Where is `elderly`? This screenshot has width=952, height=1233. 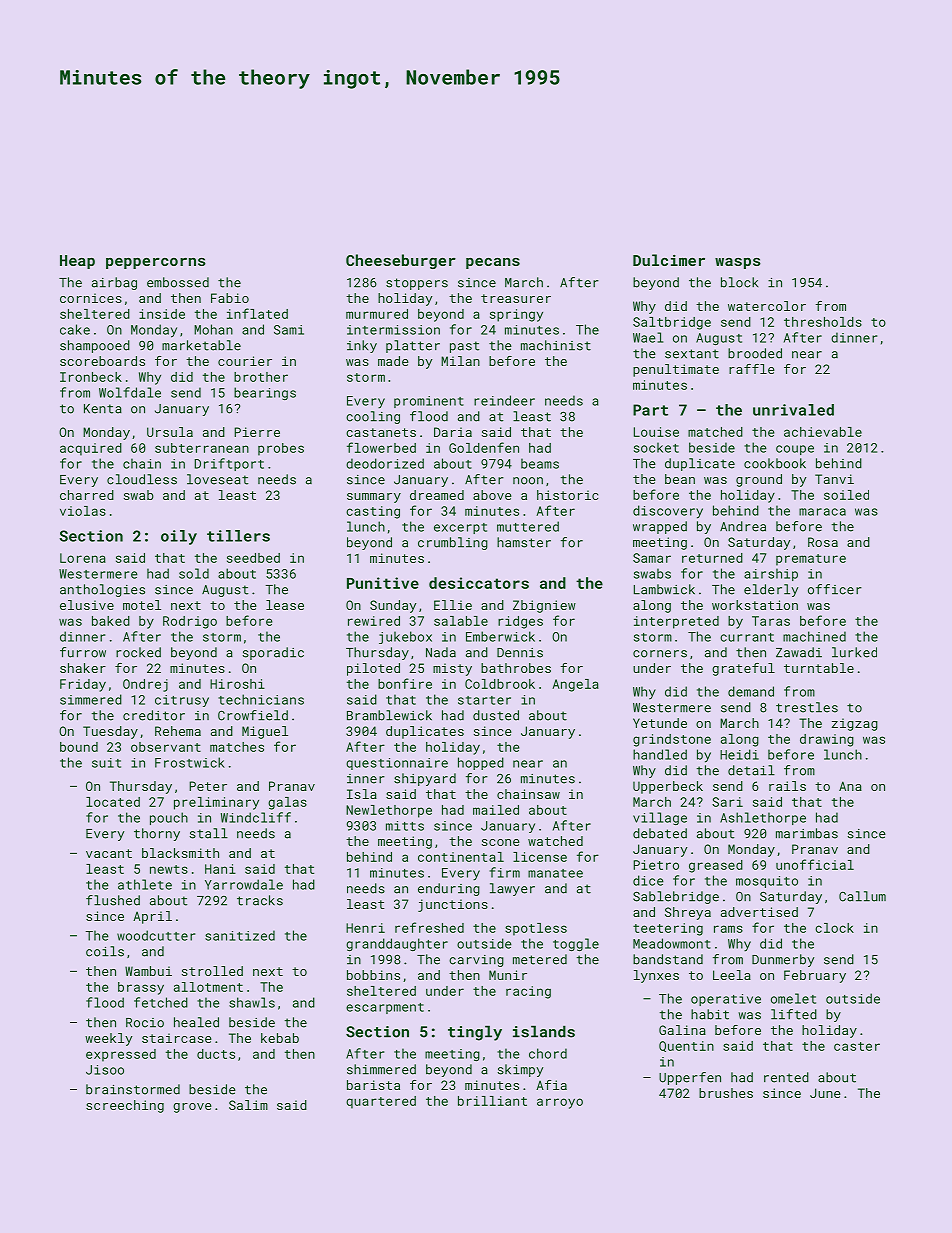
elderly is located at coordinates (771, 590).
